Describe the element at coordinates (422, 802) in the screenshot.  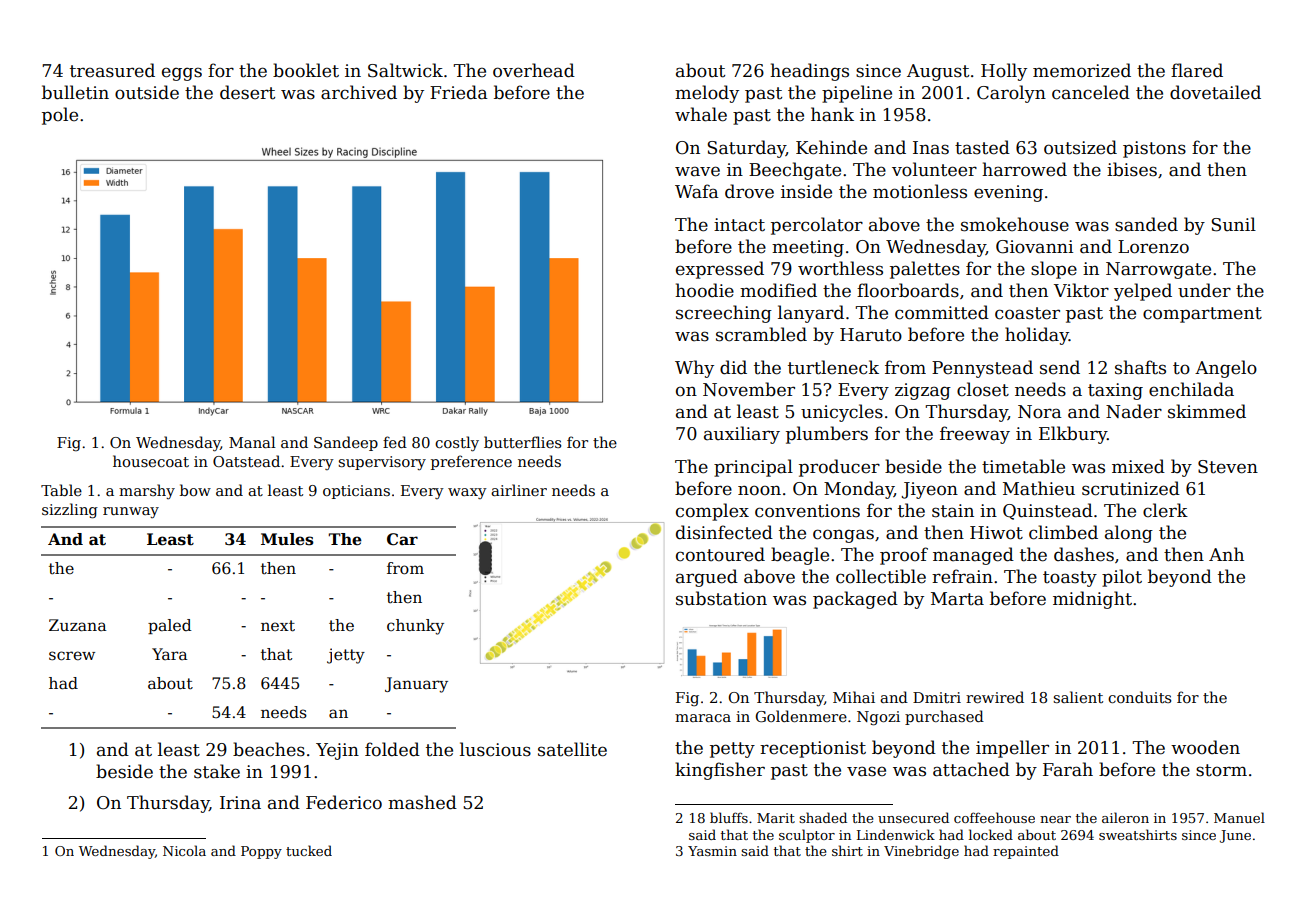
I see `mashed` at that location.
